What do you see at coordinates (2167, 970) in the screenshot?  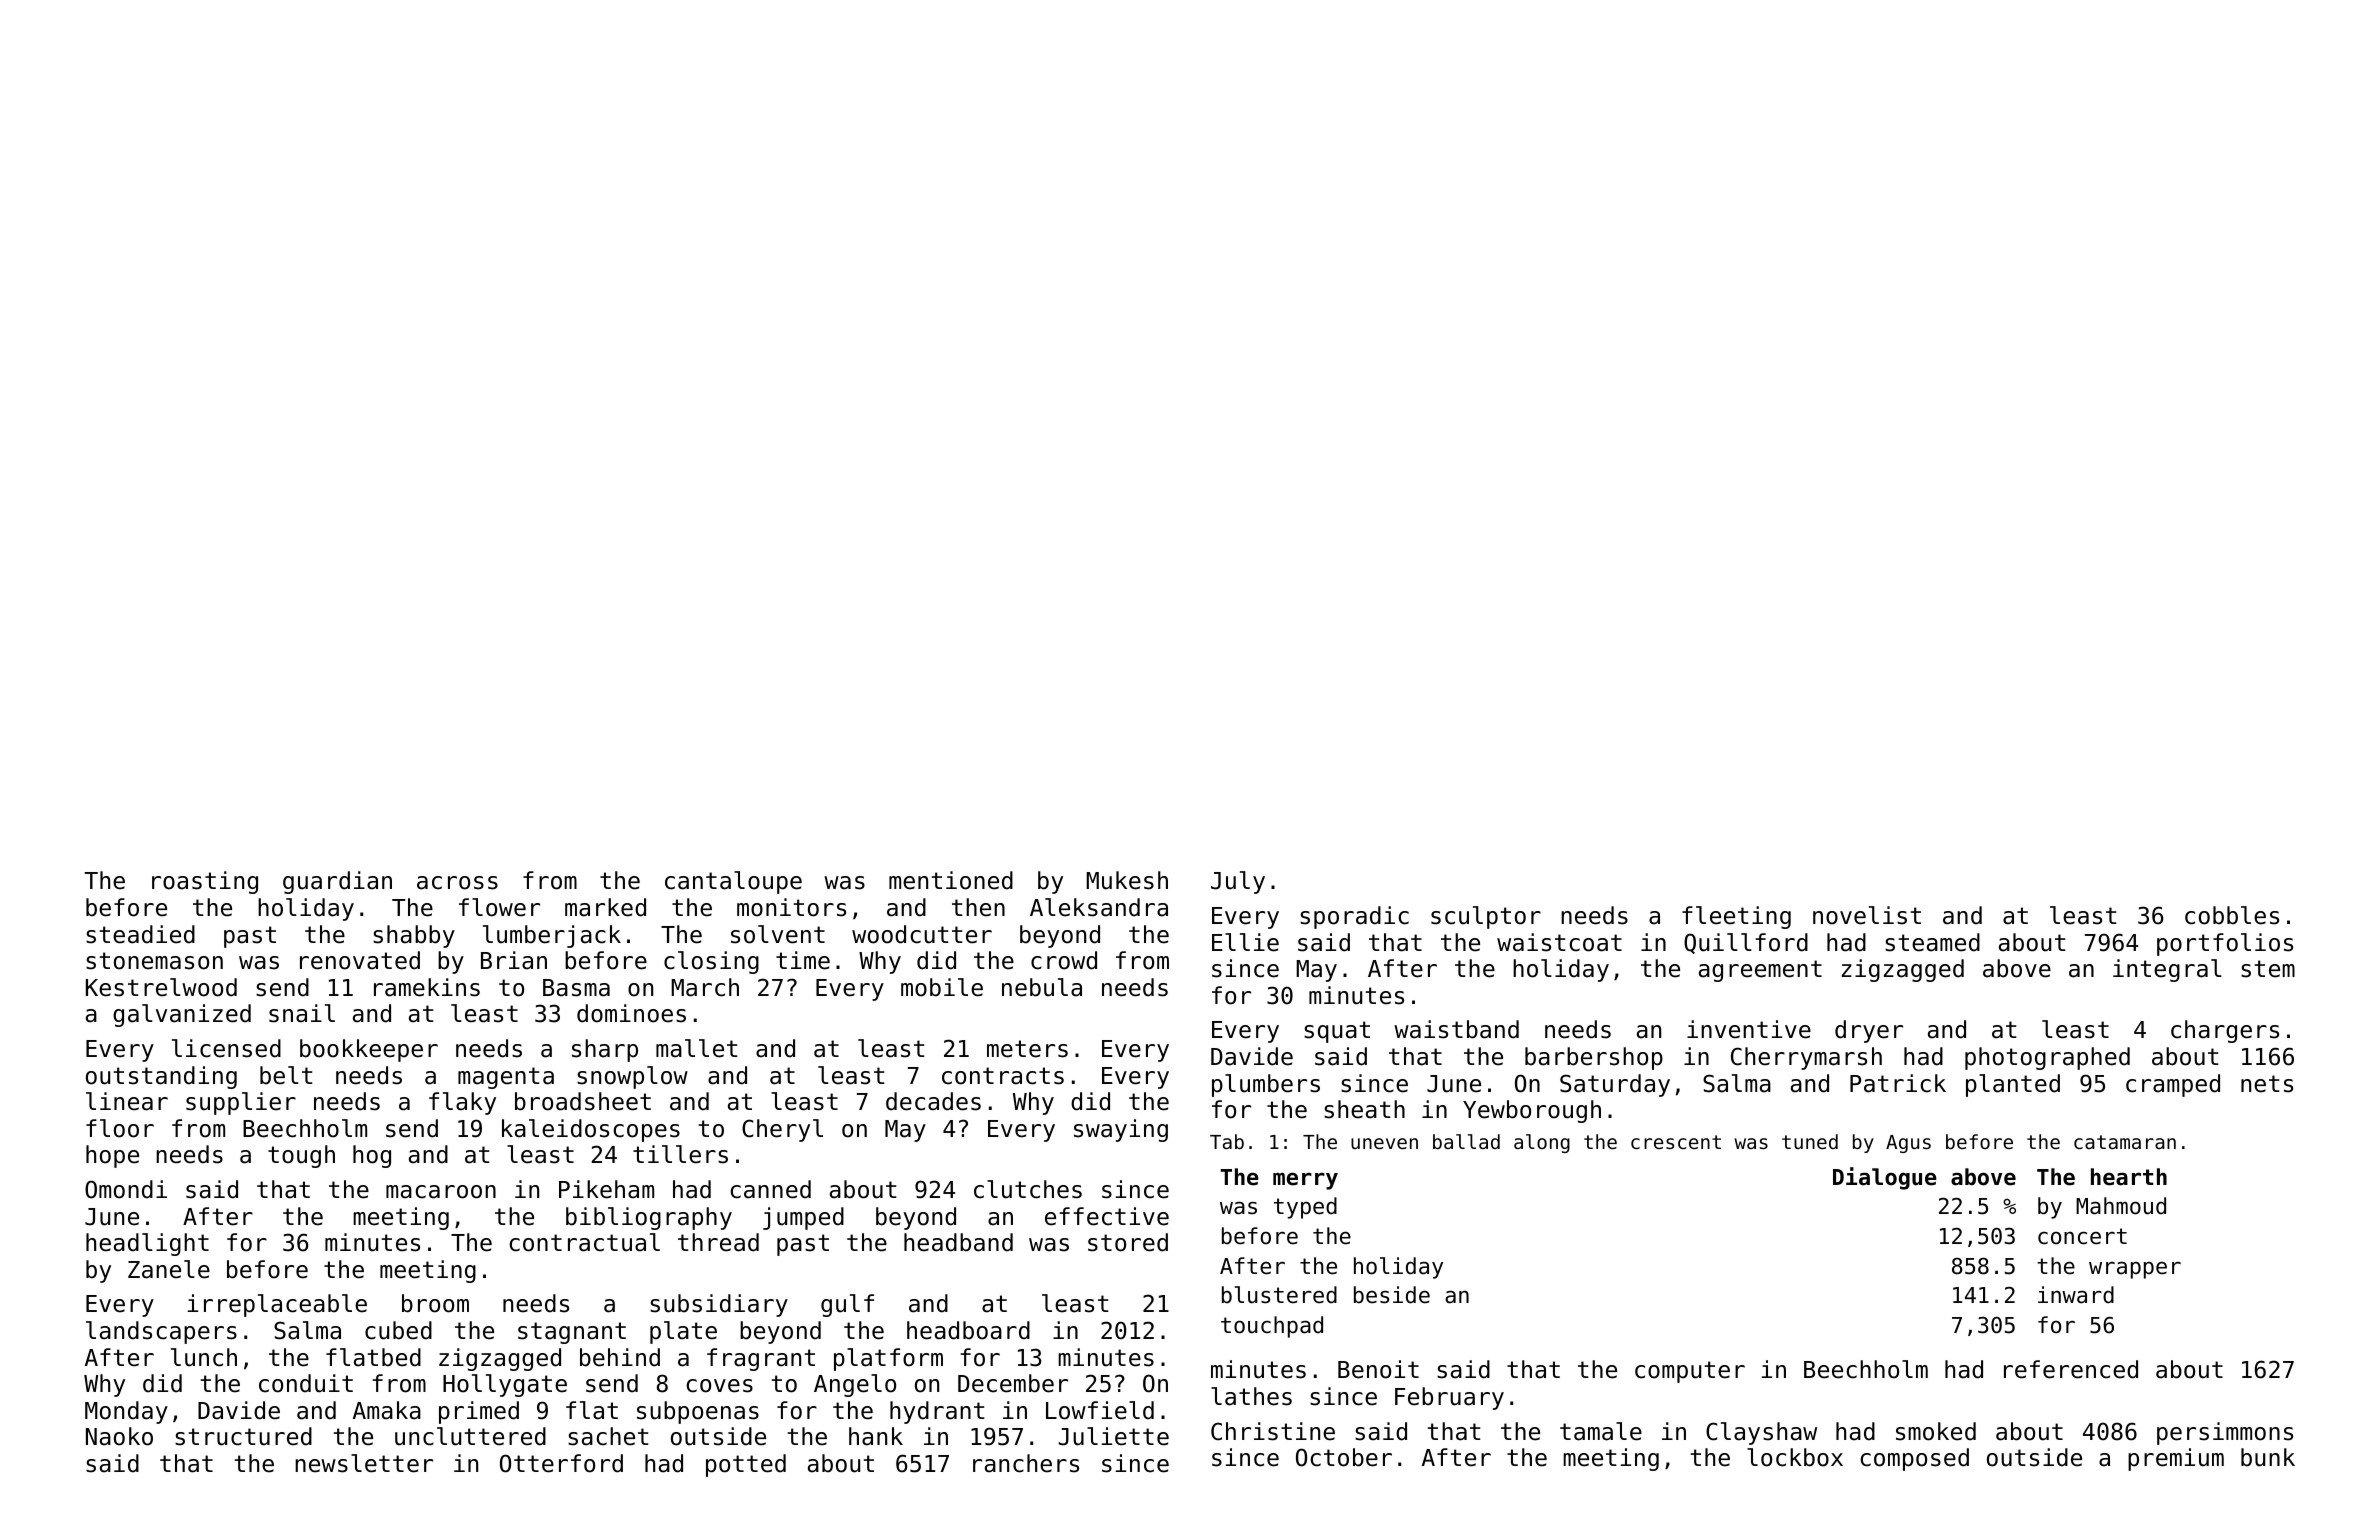 I see `integral` at bounding box center [2167, 970].
